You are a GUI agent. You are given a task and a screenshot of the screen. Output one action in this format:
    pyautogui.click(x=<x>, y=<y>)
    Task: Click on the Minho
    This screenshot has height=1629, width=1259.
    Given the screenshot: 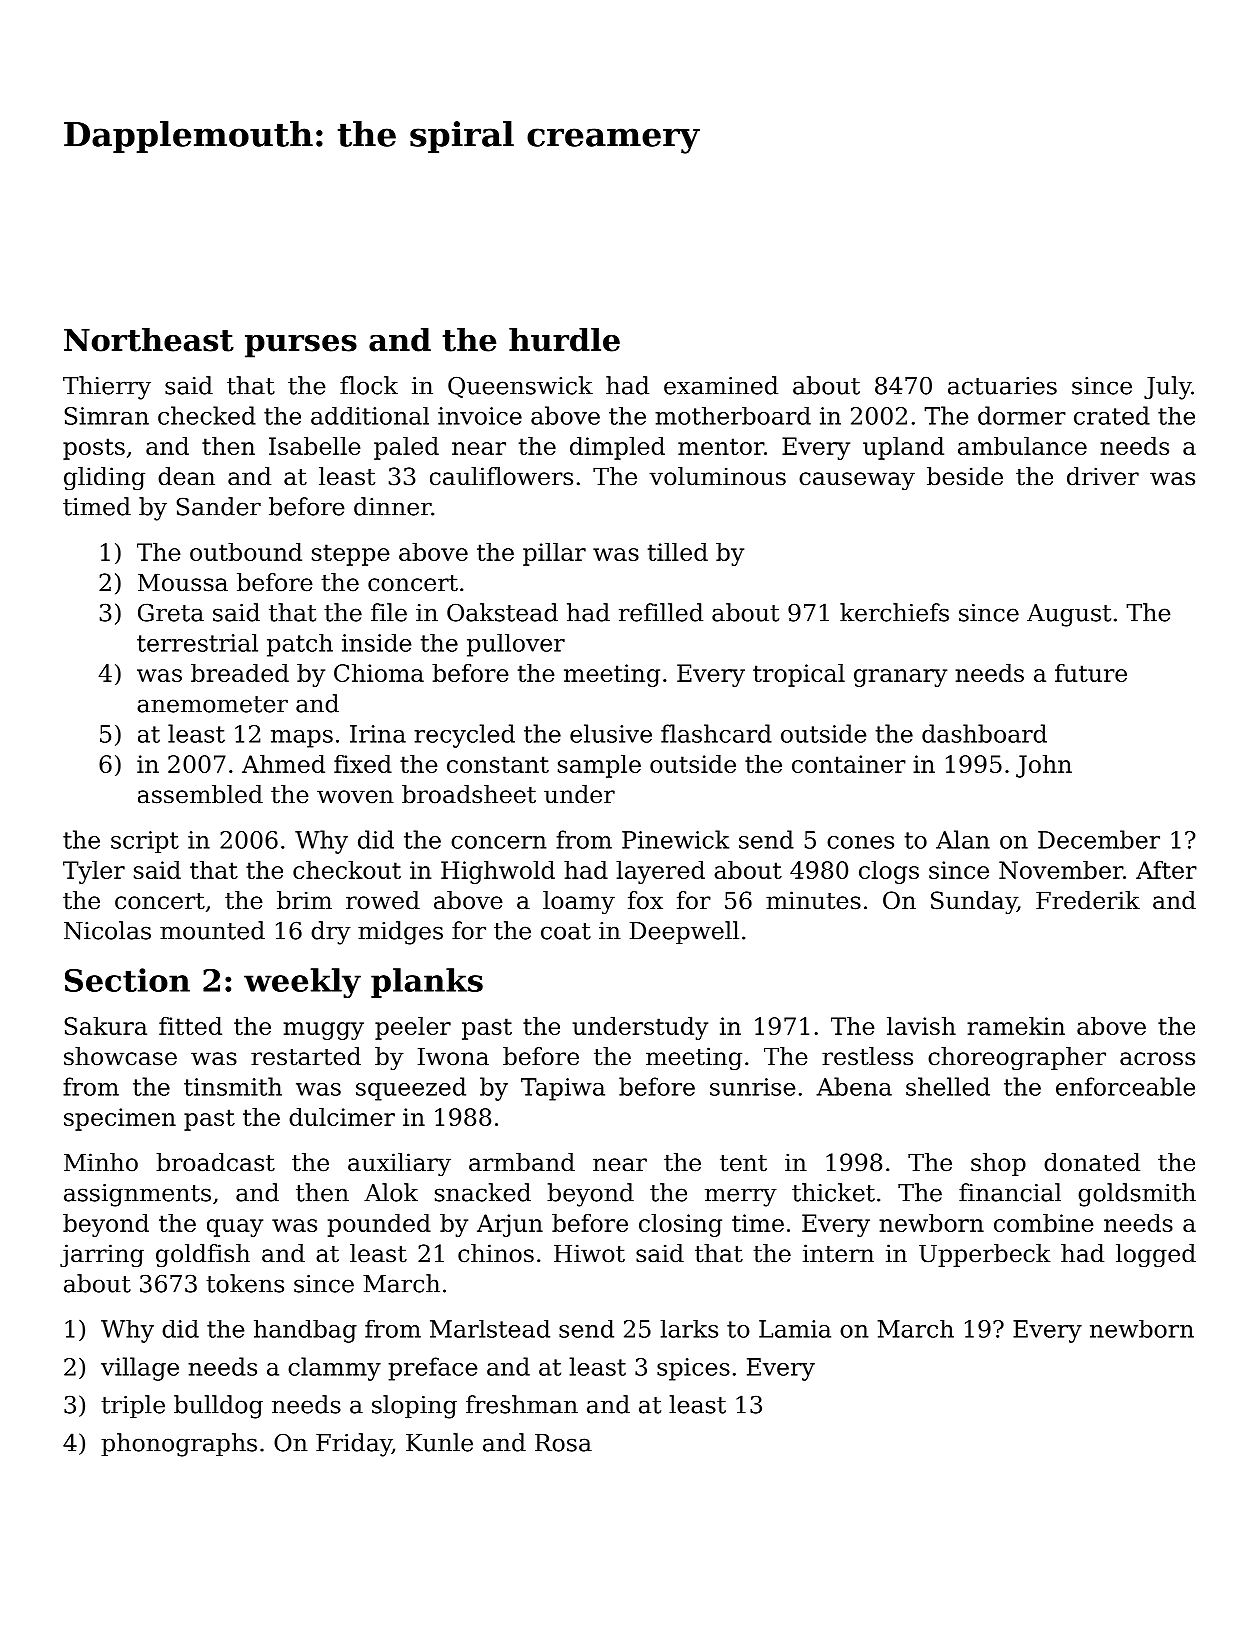 What is the action you would take?
    pyautogui.click(x=101, y=1162)
